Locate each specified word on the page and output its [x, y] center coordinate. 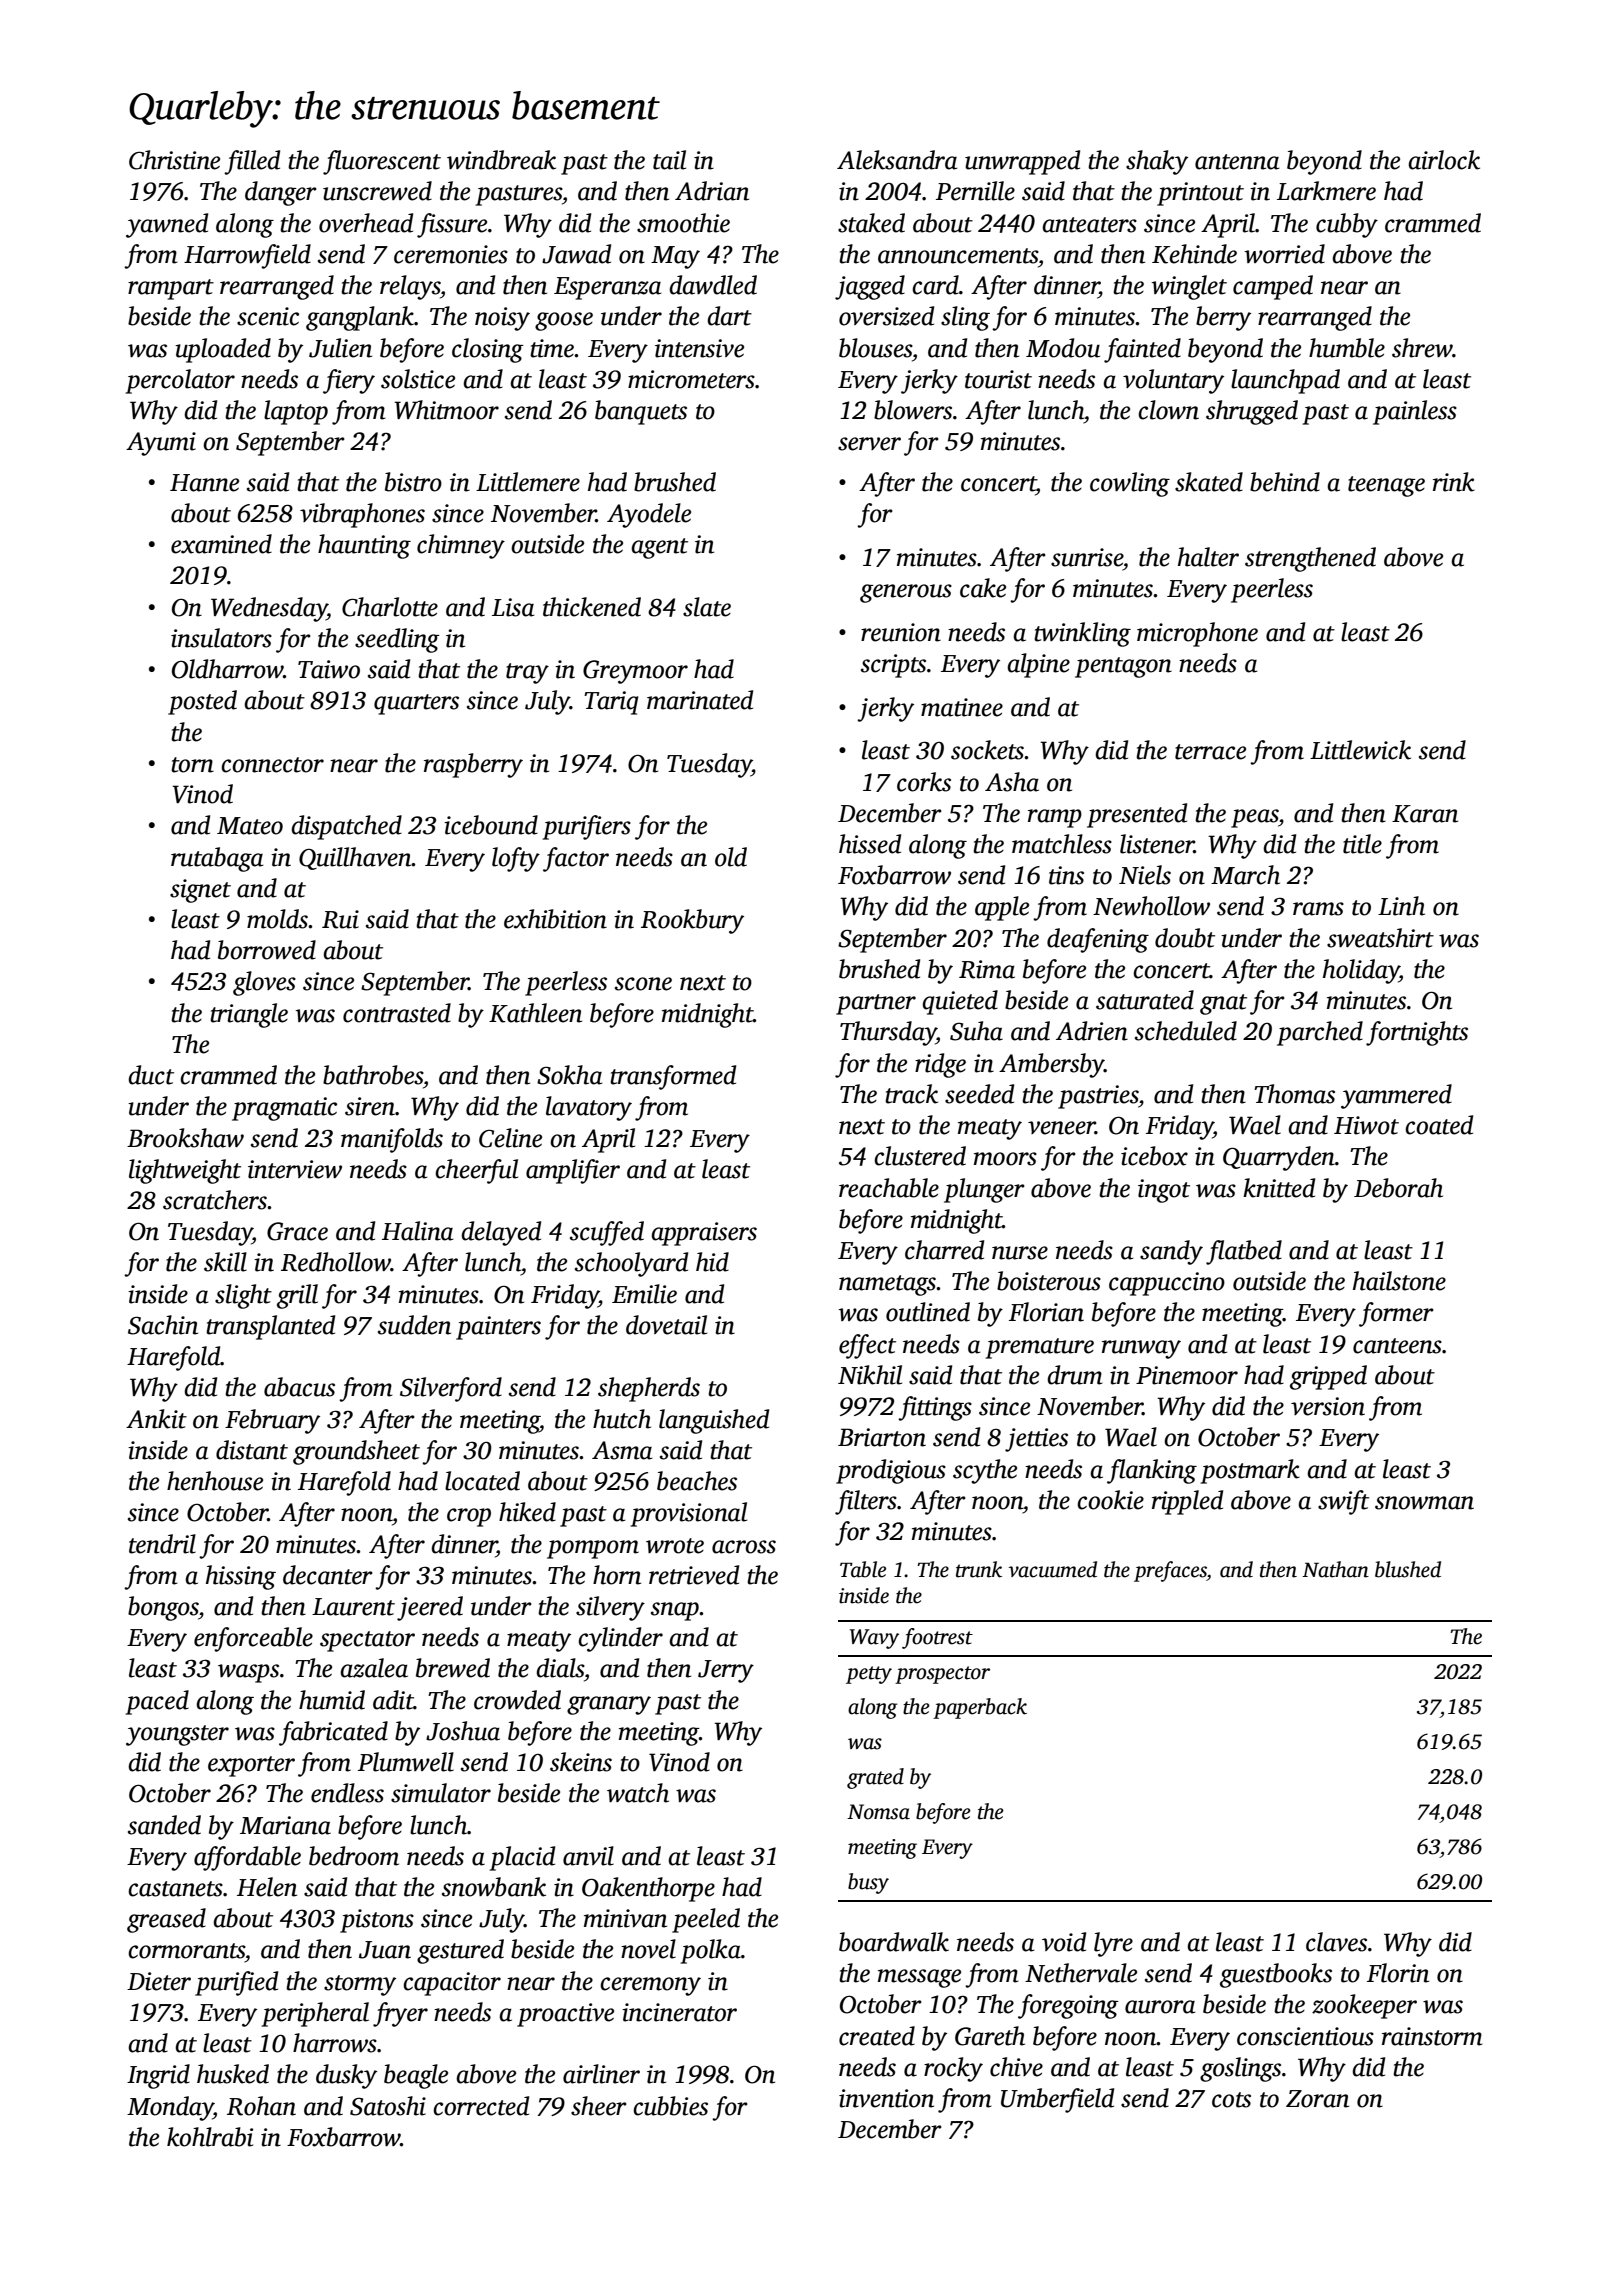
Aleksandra [897, 160]
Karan [1425, 814]
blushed [1408, 1569]
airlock [1444, 160]
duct [151, 1075]
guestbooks [1276, 1975]
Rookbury [692, 921]
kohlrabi [210, 2137]
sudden [414, 1325]
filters [866, 1502]
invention [886, 2098]
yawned [167, 225]
